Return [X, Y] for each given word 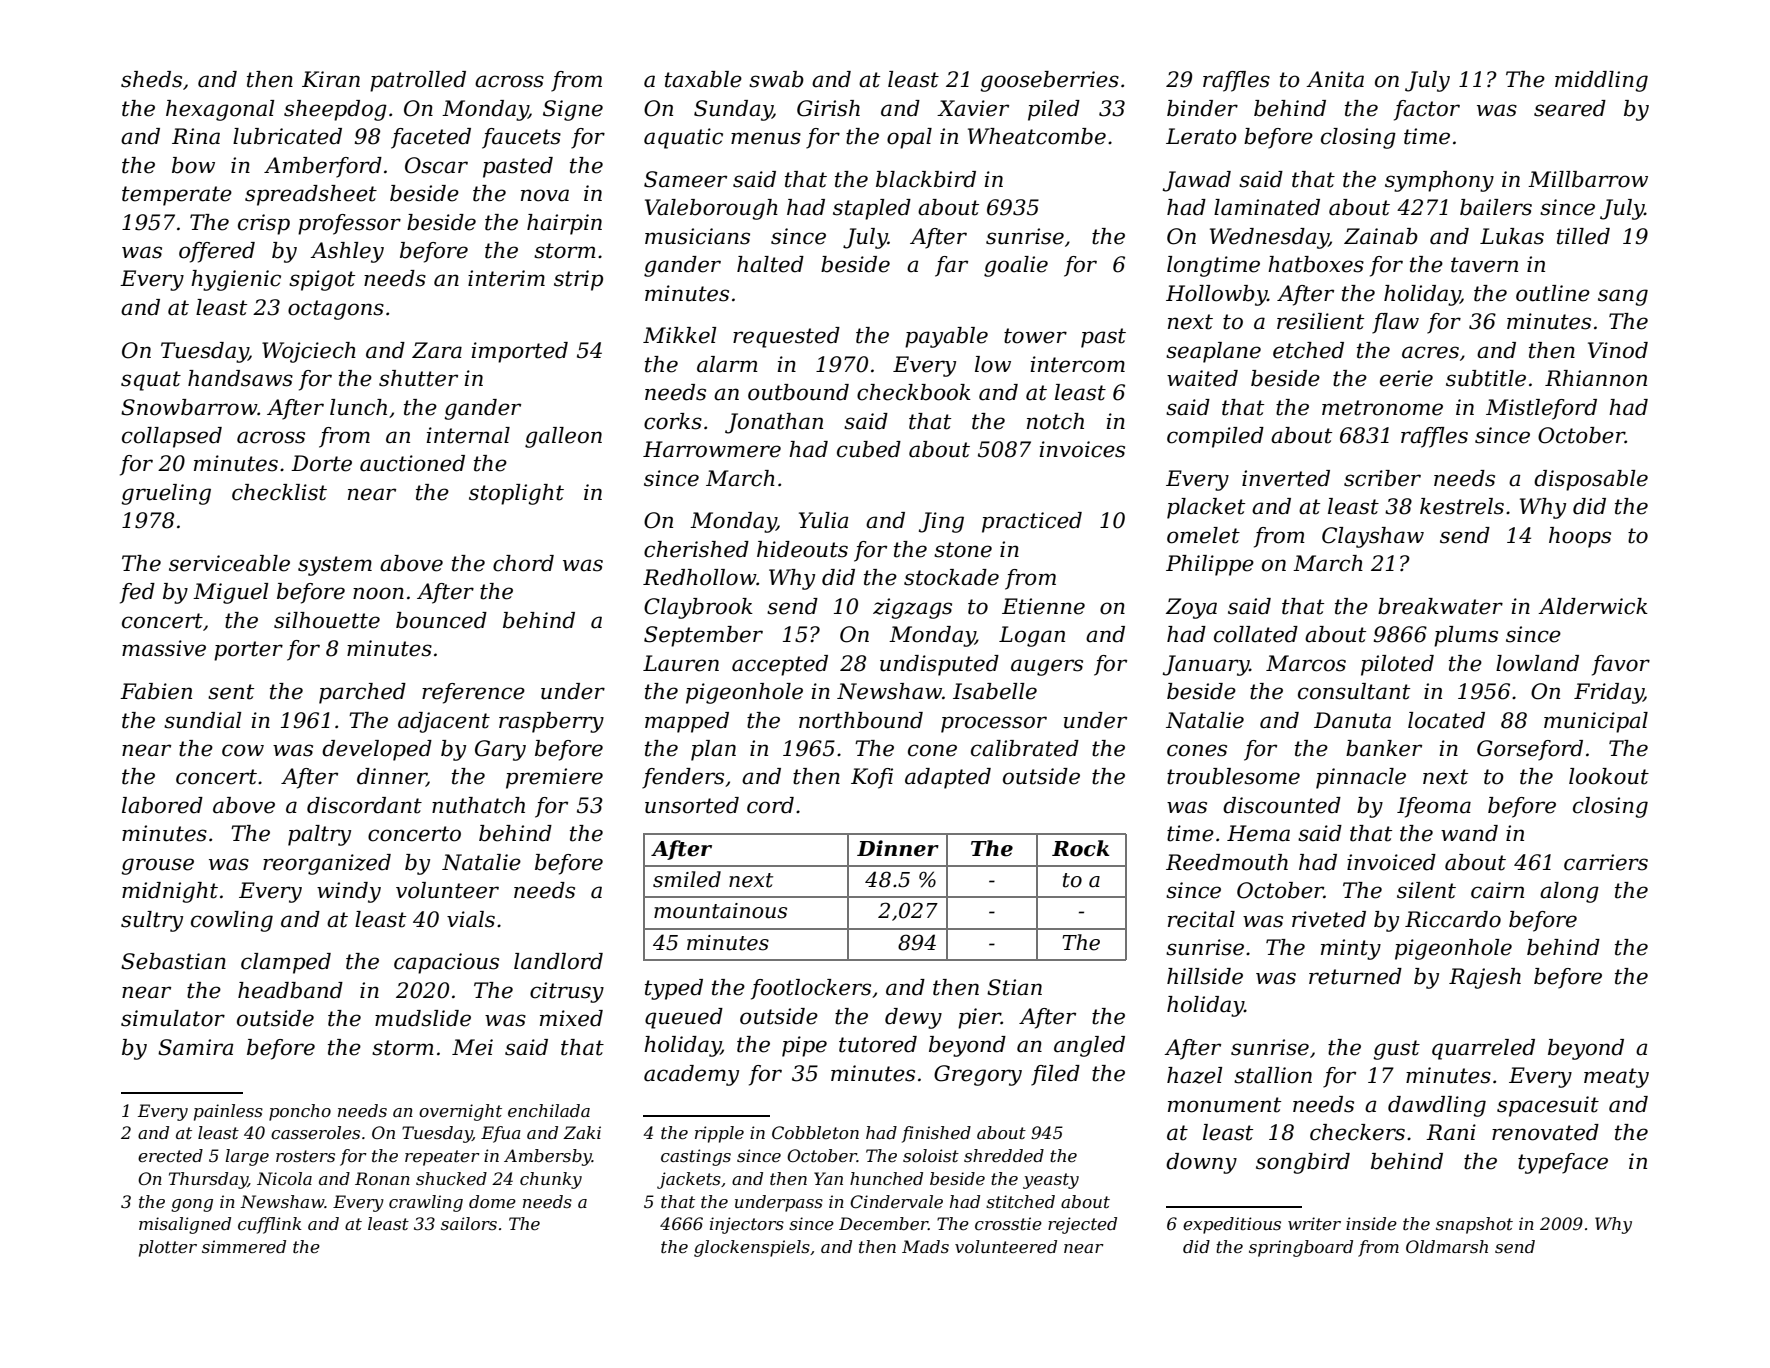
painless [228, 1112]
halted [770, 264]
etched [1308, 350]
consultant [1354, 691]
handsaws [240, 378]
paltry [319, 835]
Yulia [823, 520]
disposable [1591, 480]
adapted [948, 778]
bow [193, 165]
